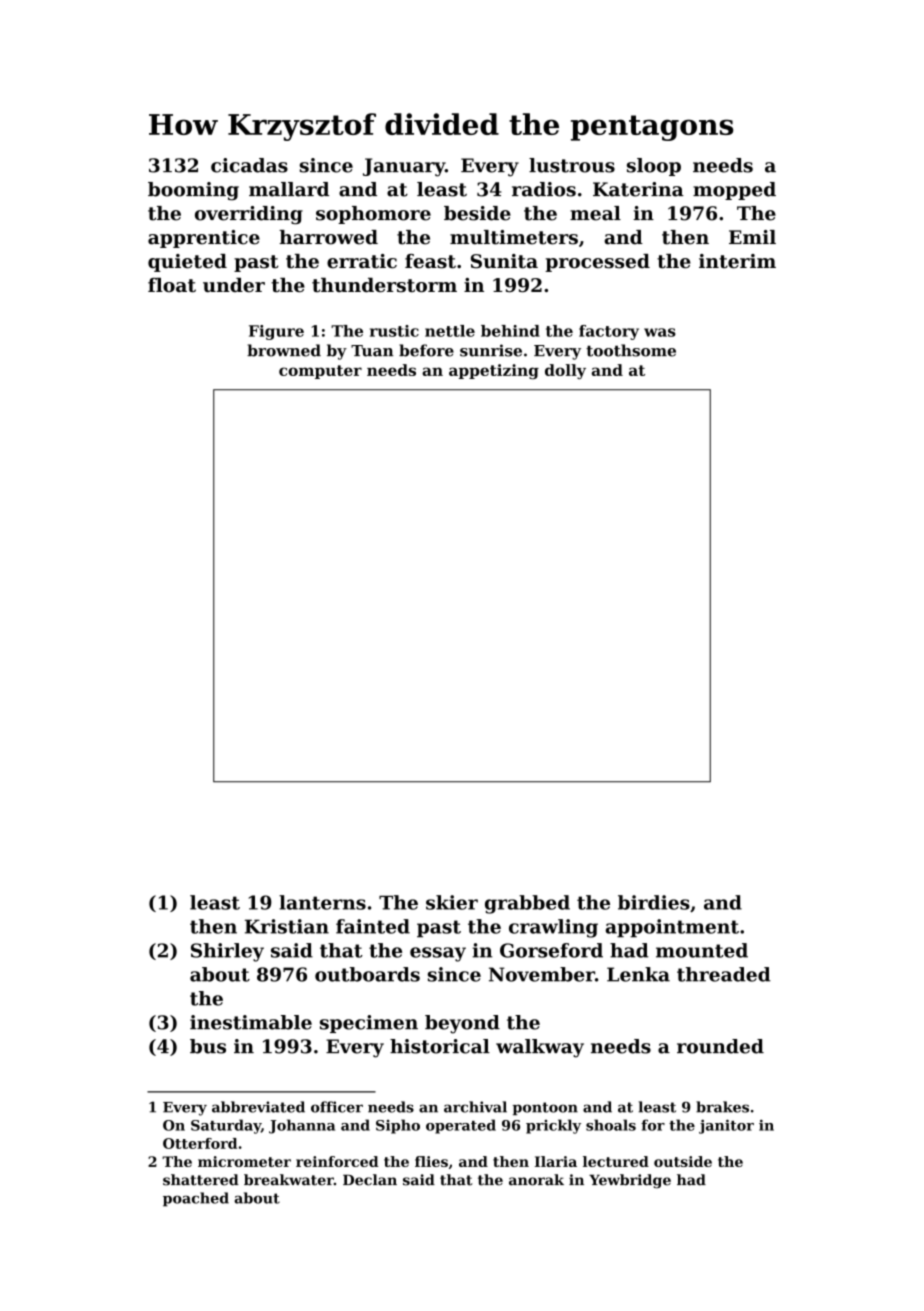 The height and width of the document is (1311, 924). I want to click on toothsome, so click(631, 350).
